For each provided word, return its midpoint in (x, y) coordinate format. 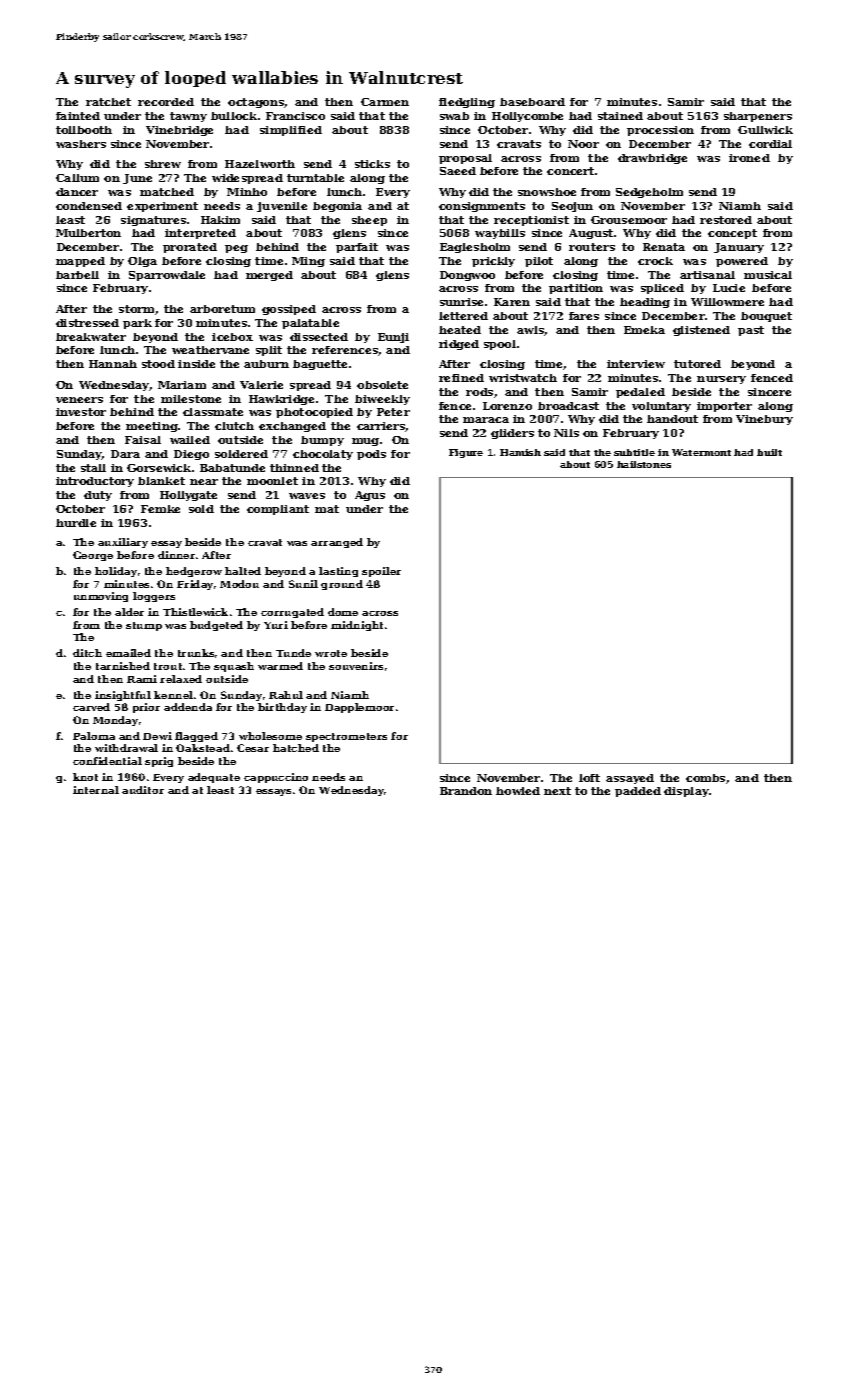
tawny (188, 117)
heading (645, 303)
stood (158, 364)
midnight (357, 626)
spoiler (381, 572)
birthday (282, 708)
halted (243, 571)
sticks (372, 164)
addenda (188, 707)
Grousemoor (629, 220)
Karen (512, 302)
